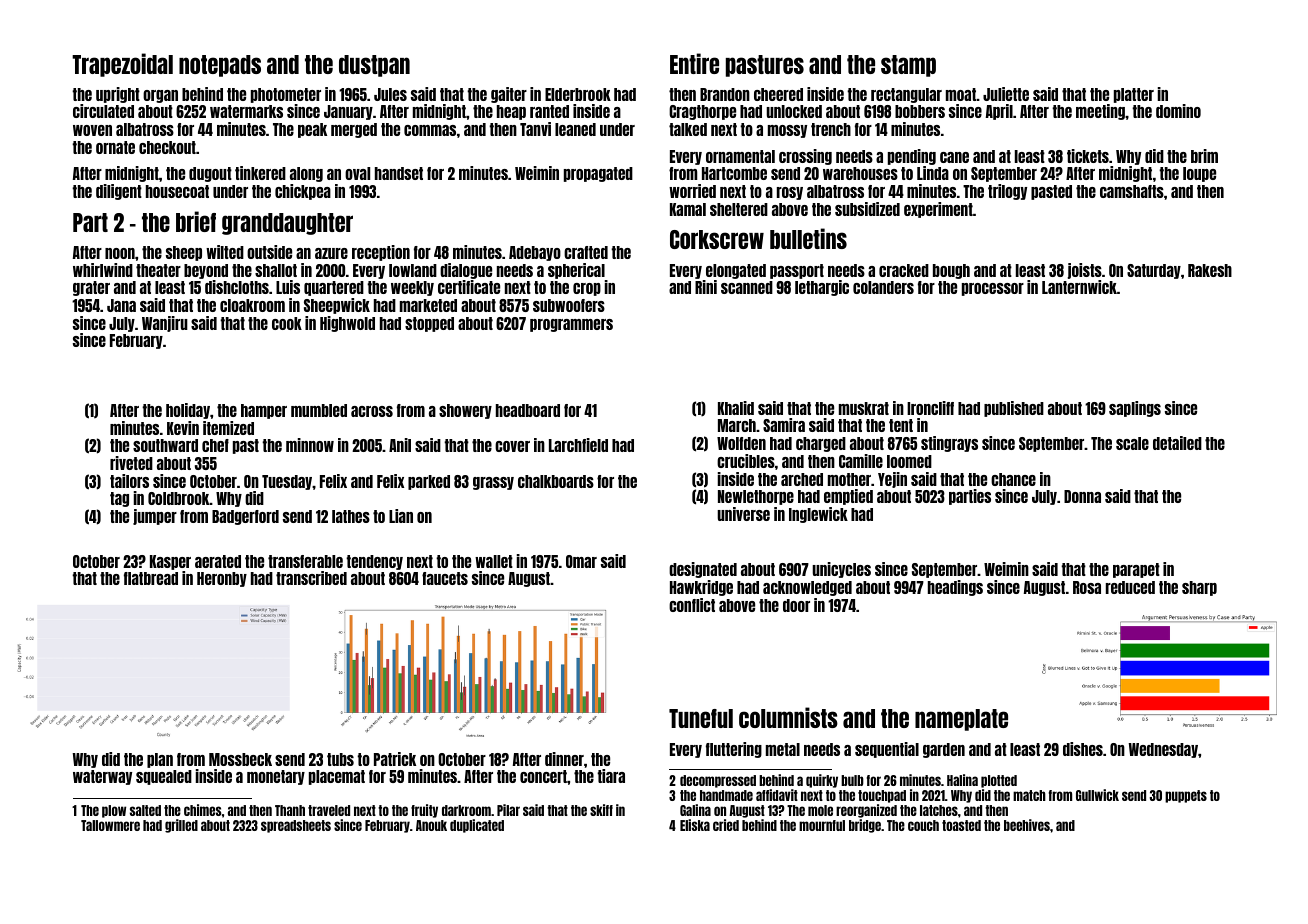 The height and width of the screenshot is (924, 1308). I want to click on mumbled, so click(319, 410).
